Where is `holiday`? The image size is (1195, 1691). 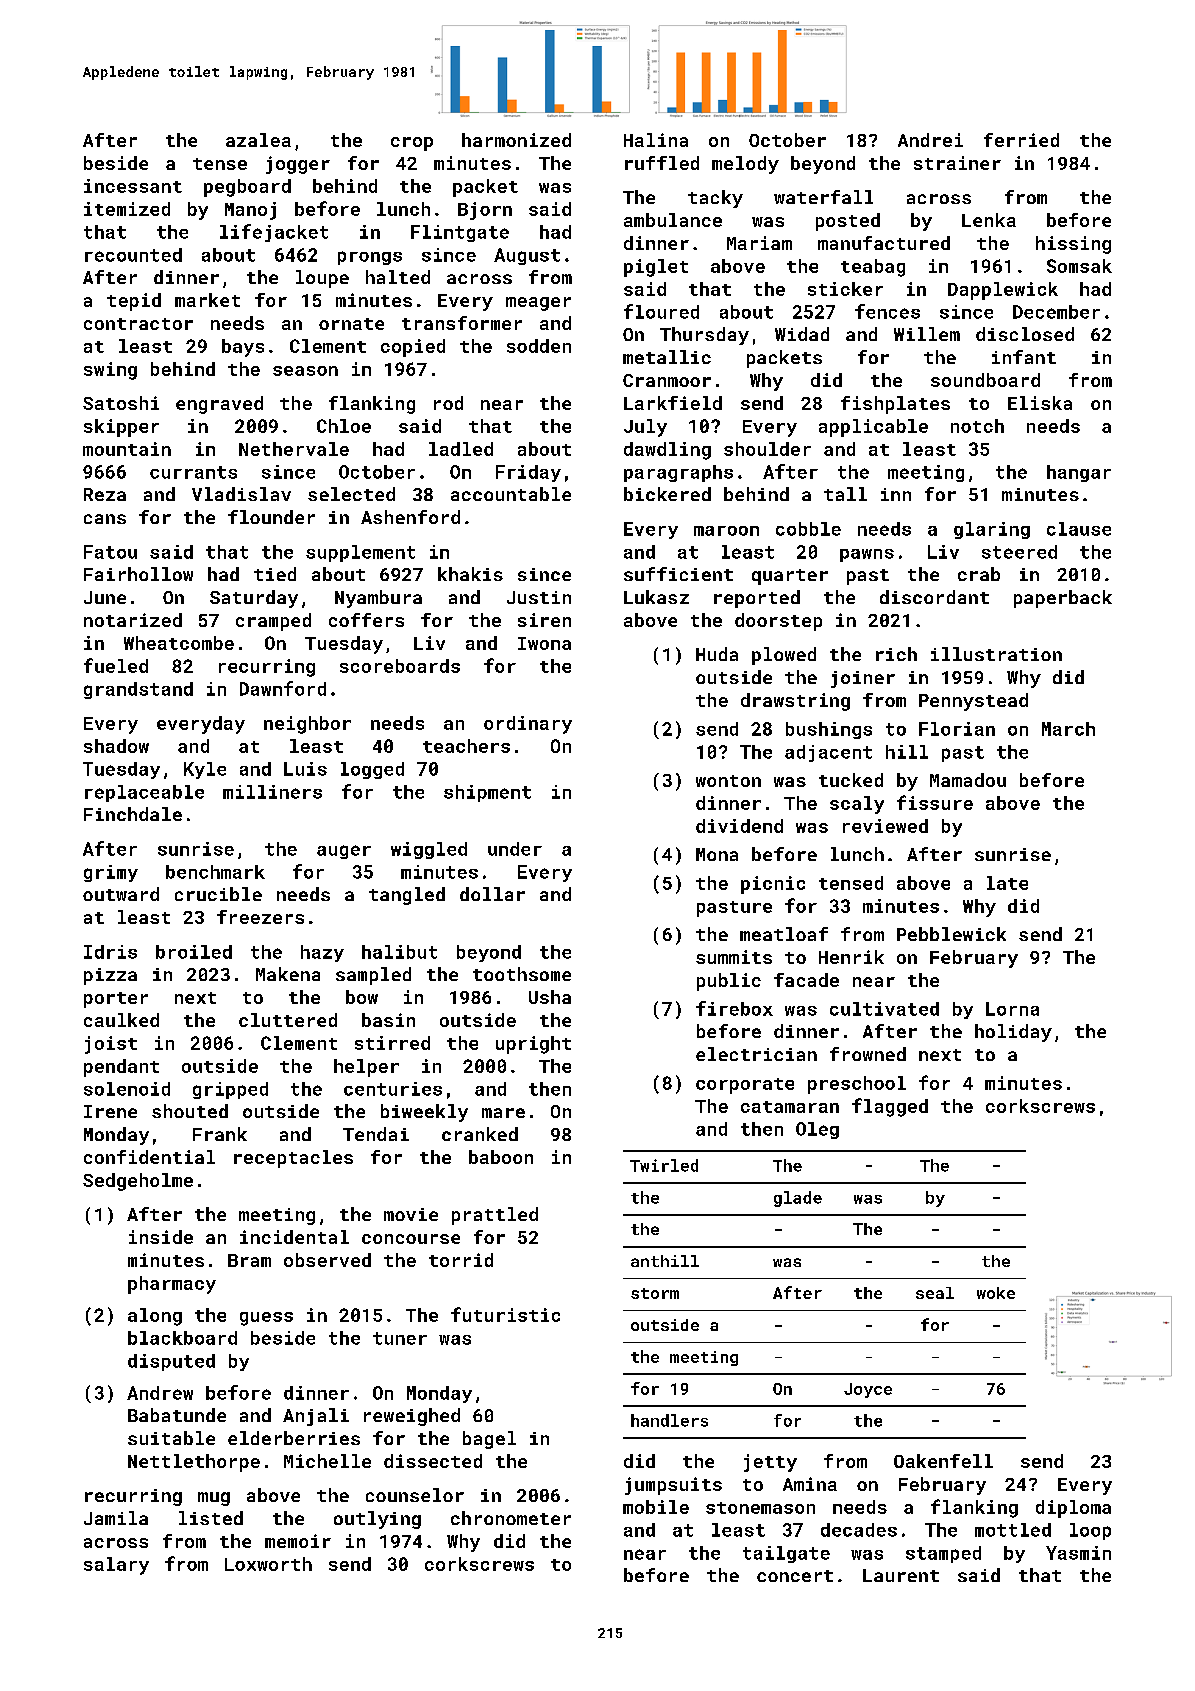
holiday is located at coordinates (1013, 1033).
